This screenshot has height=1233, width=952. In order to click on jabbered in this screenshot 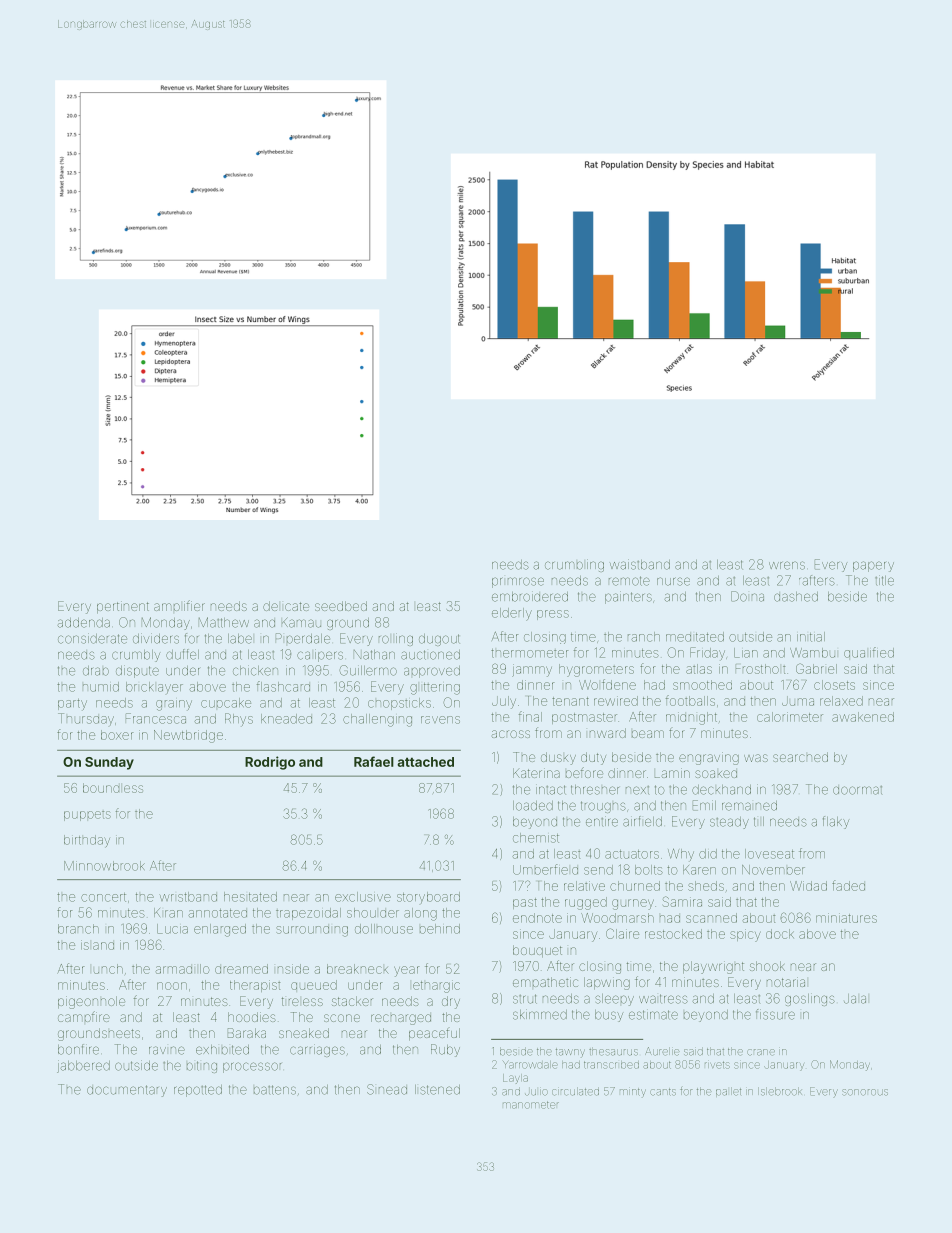, I will do `click(83, 1066)`.
